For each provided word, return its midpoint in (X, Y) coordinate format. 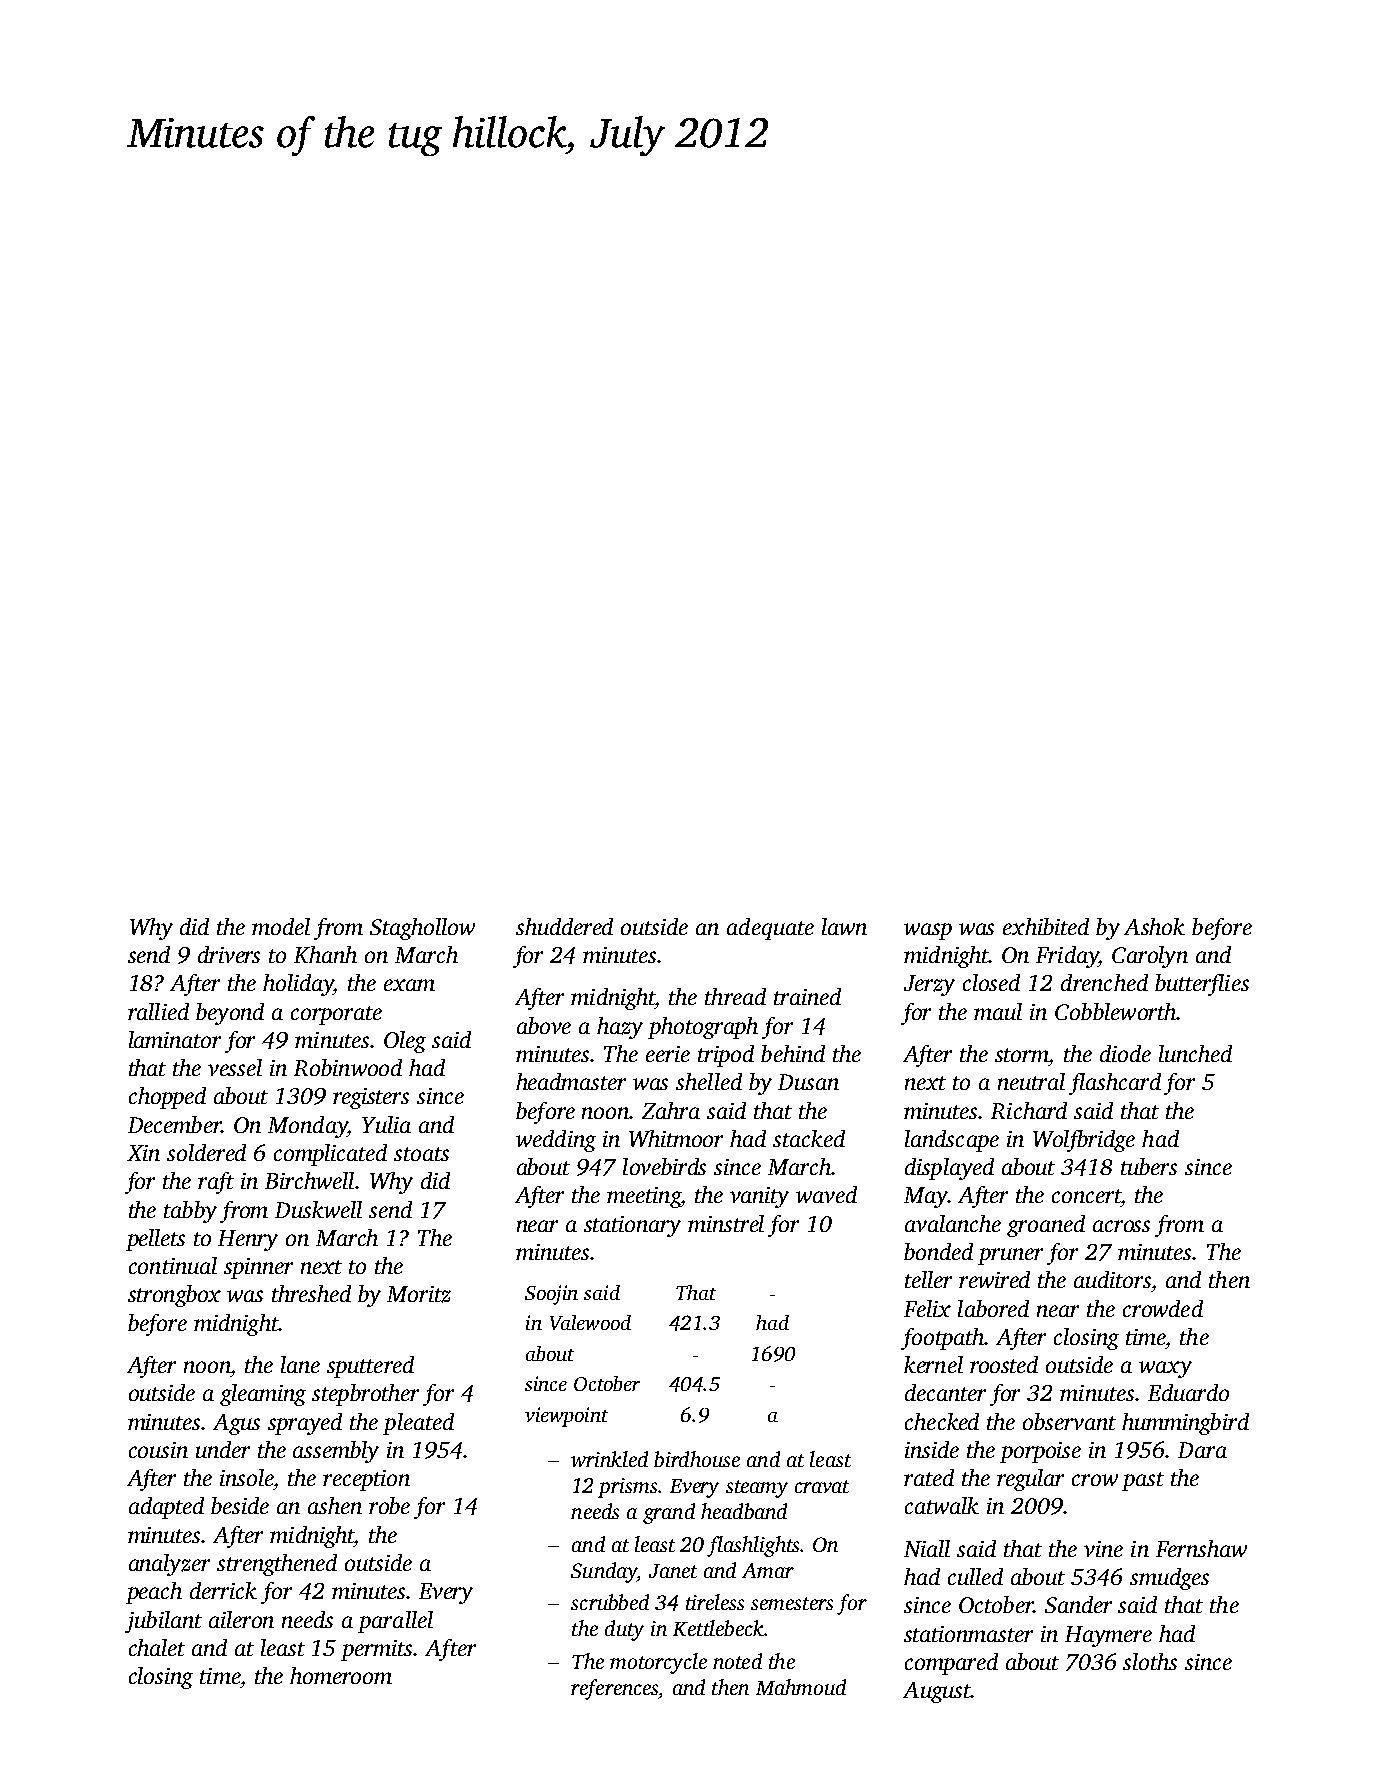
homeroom (341, 1675)
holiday (298, 985)
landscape (952, 1141)
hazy (620, 1028)
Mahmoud (801, 1687)
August (937, 1692)
